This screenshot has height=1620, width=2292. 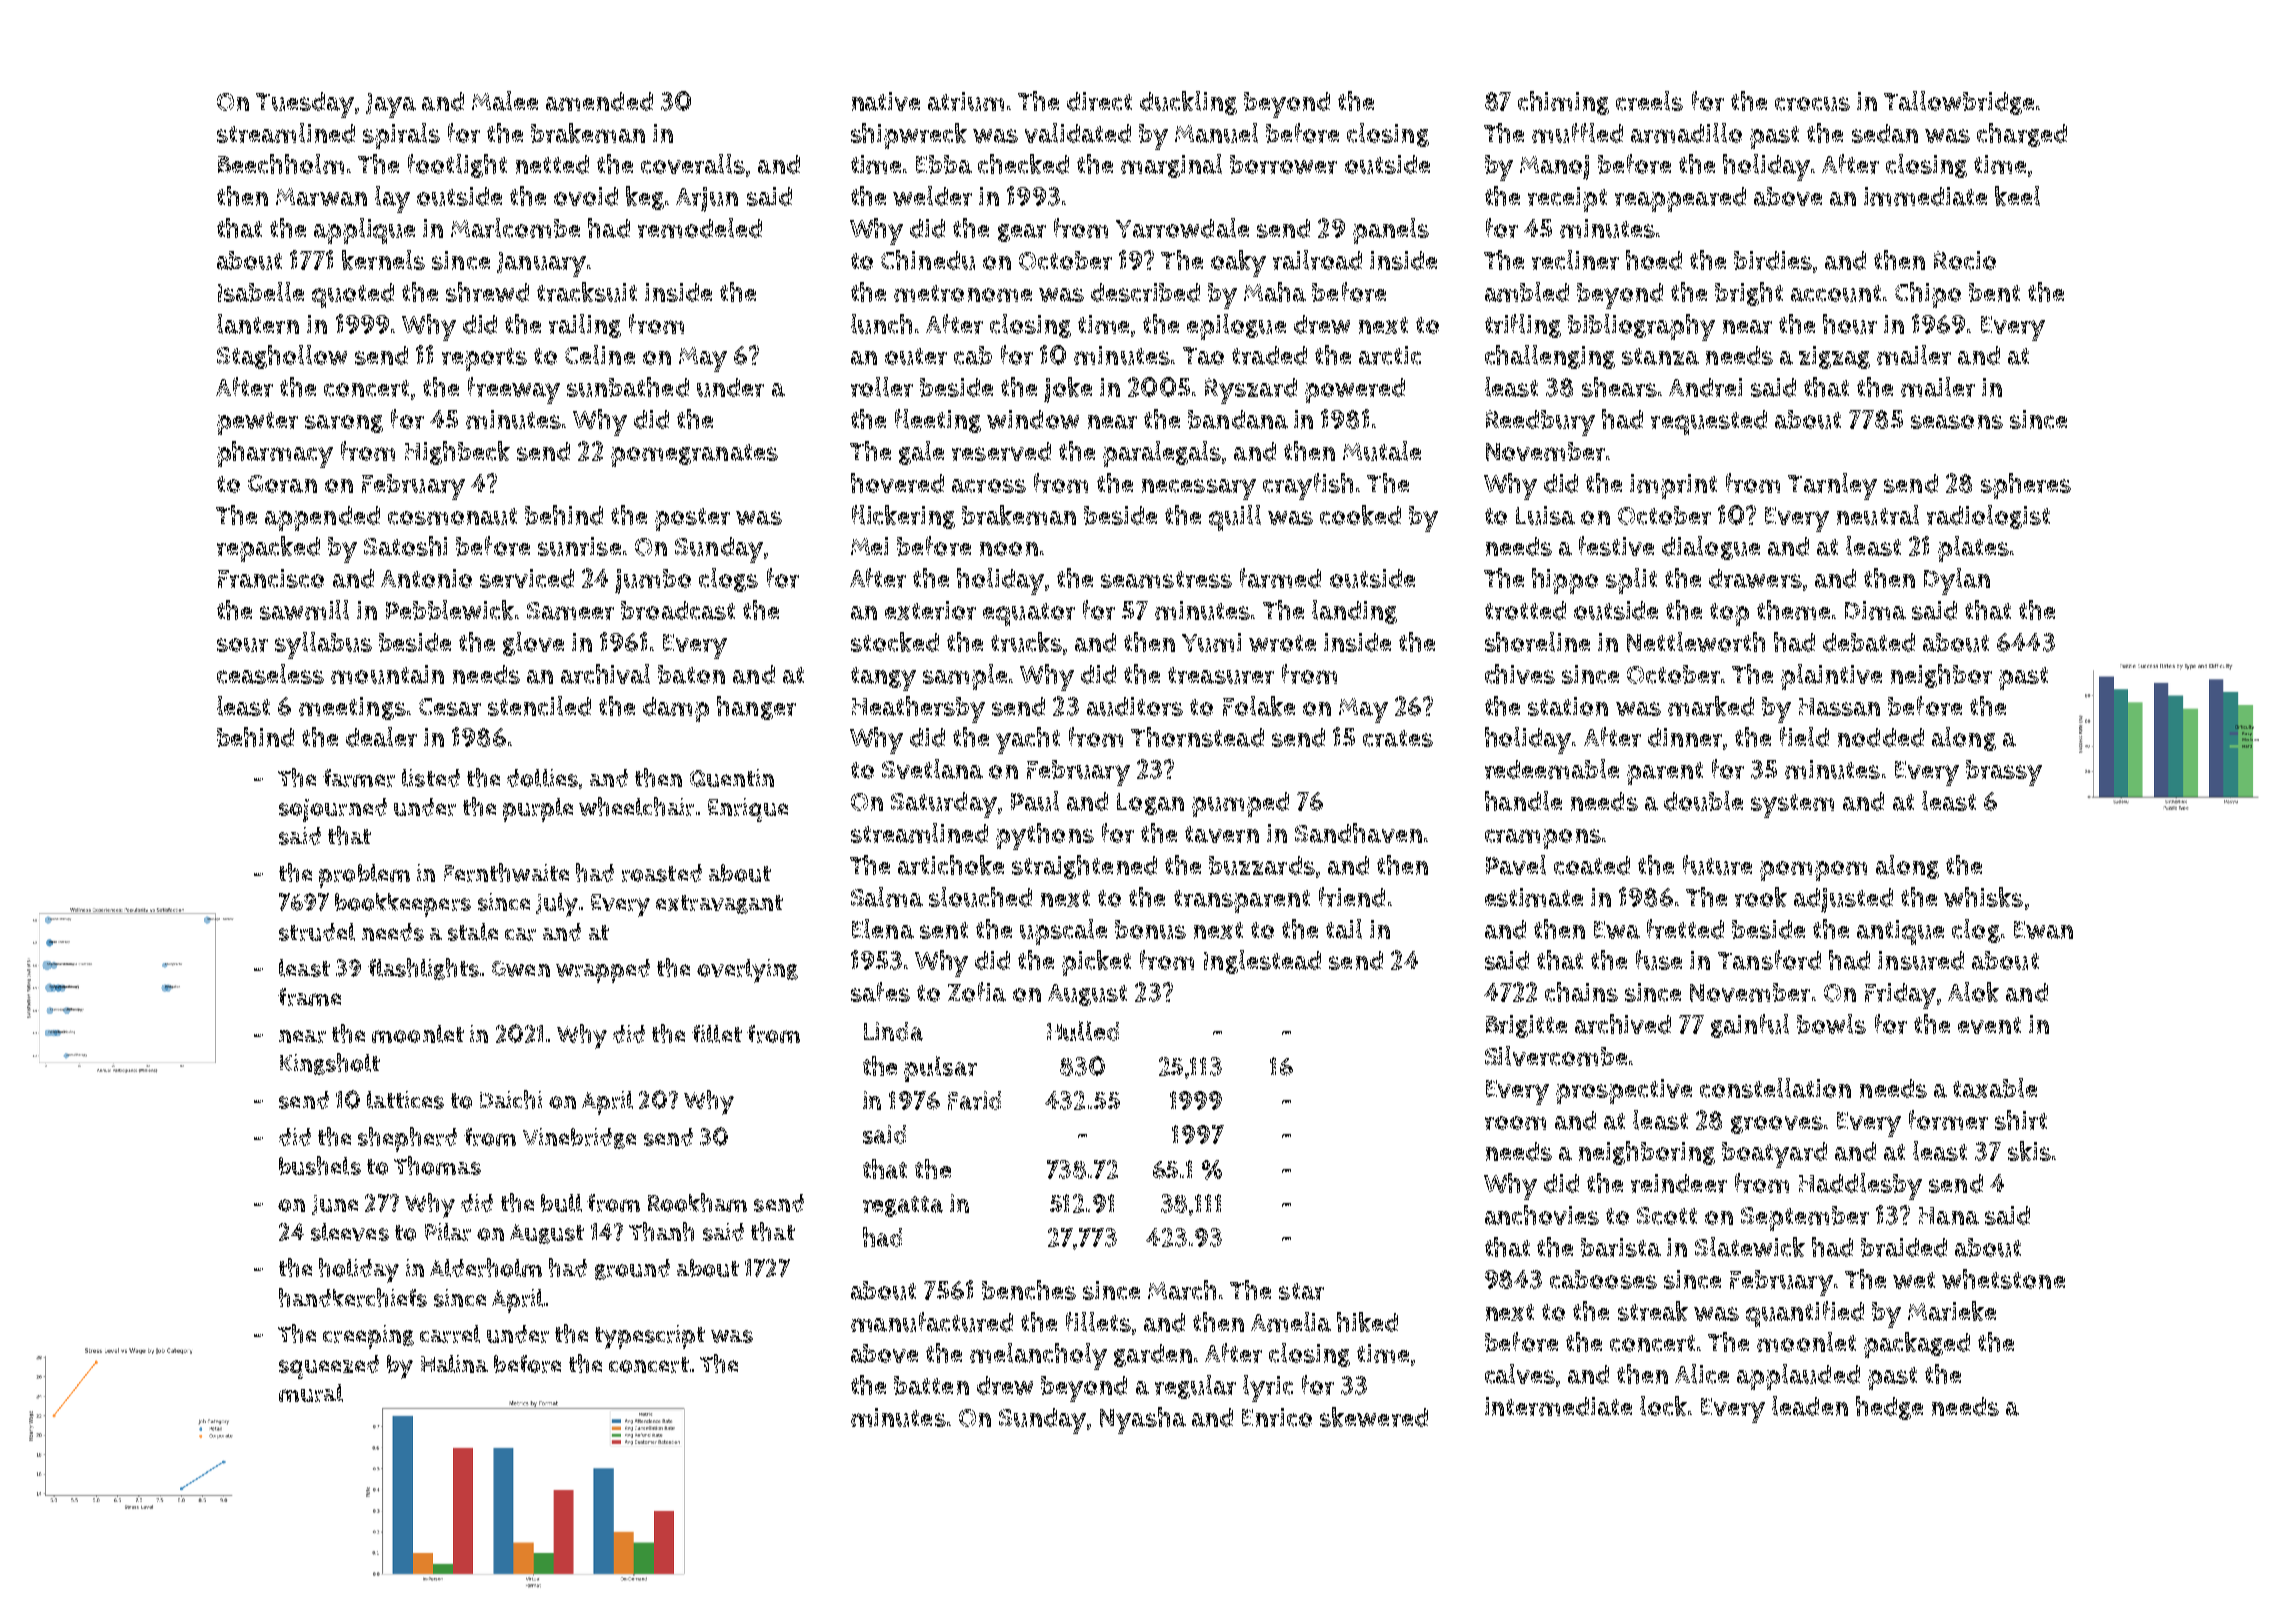 I want to click on Sameer, so click(x=570, y=611).
